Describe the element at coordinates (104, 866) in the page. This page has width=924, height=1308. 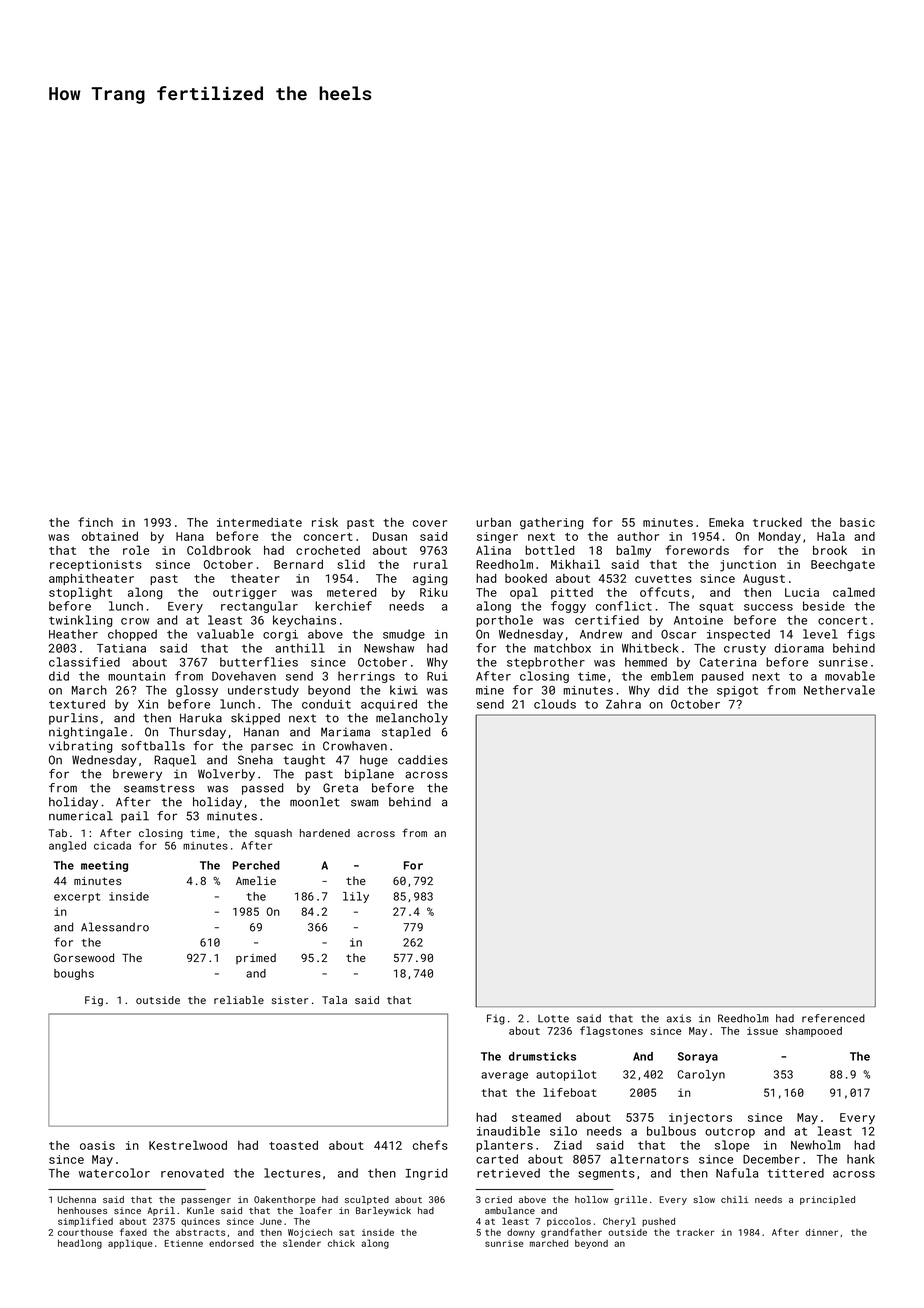
I see `meeting` at that location.
